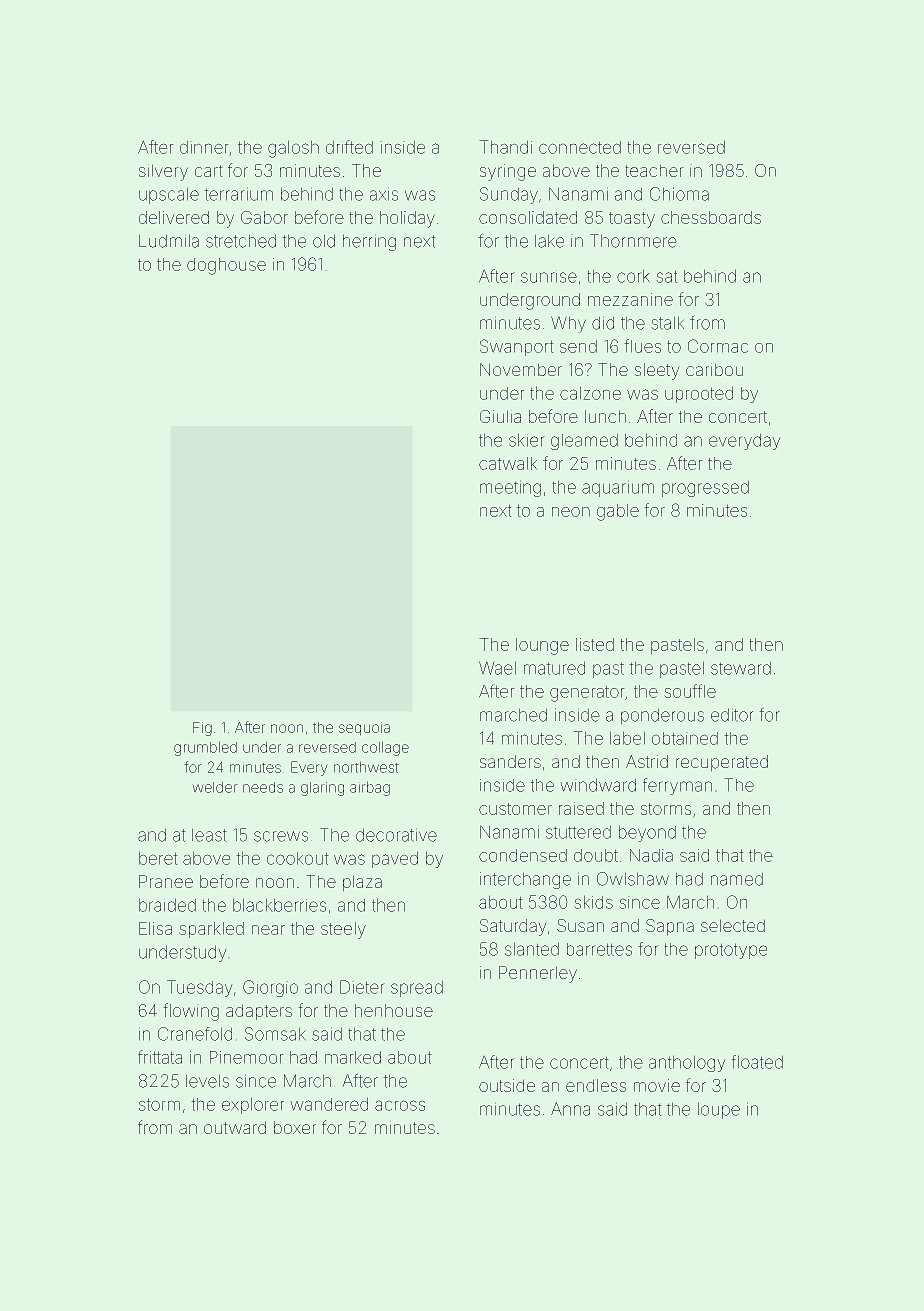 This image has width=924, height=1311. What do you see at coordinates (580, 147) in the image?
I see `connected` at bounding box center [580, 147].
